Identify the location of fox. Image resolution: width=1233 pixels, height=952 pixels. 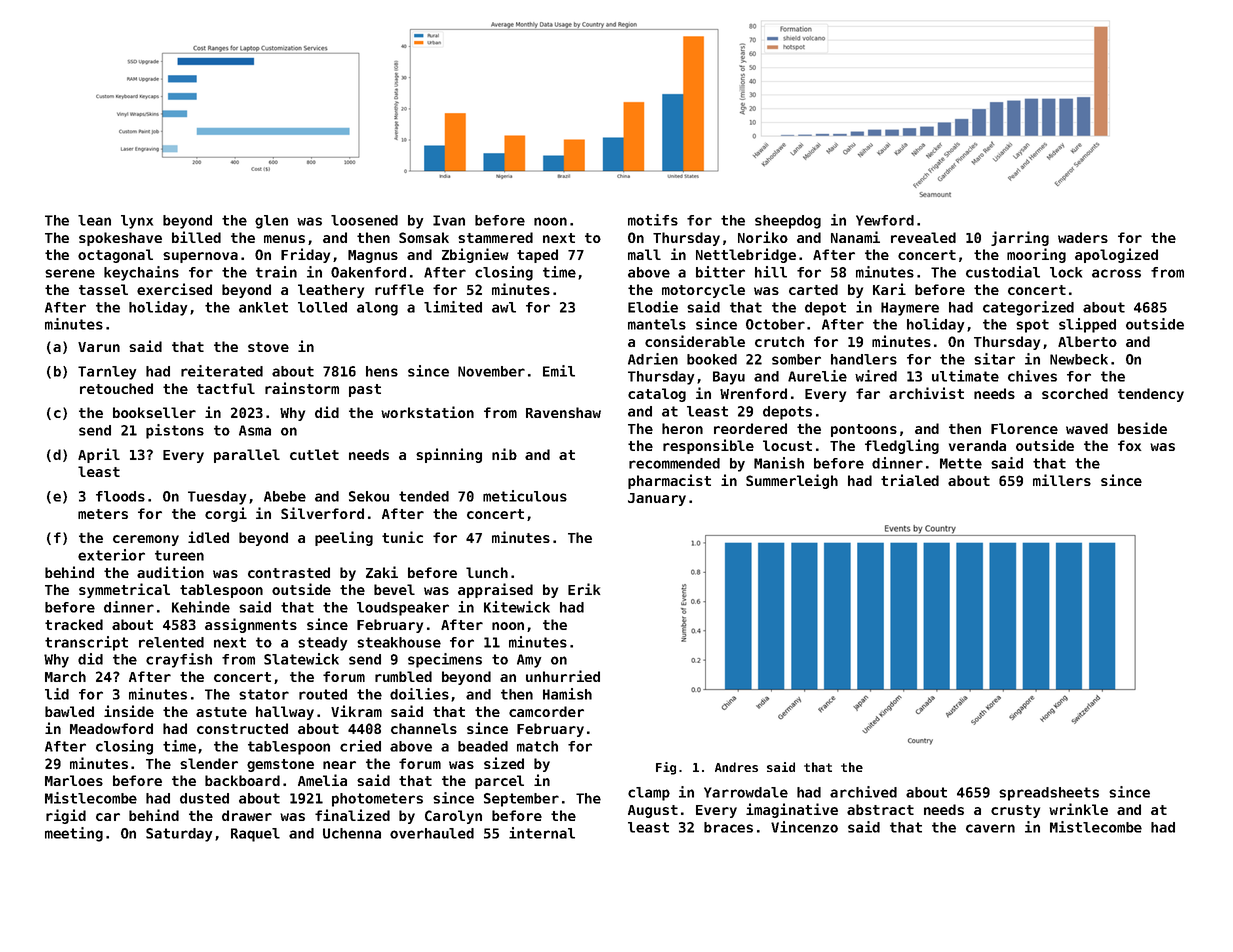
(1129, 445).
